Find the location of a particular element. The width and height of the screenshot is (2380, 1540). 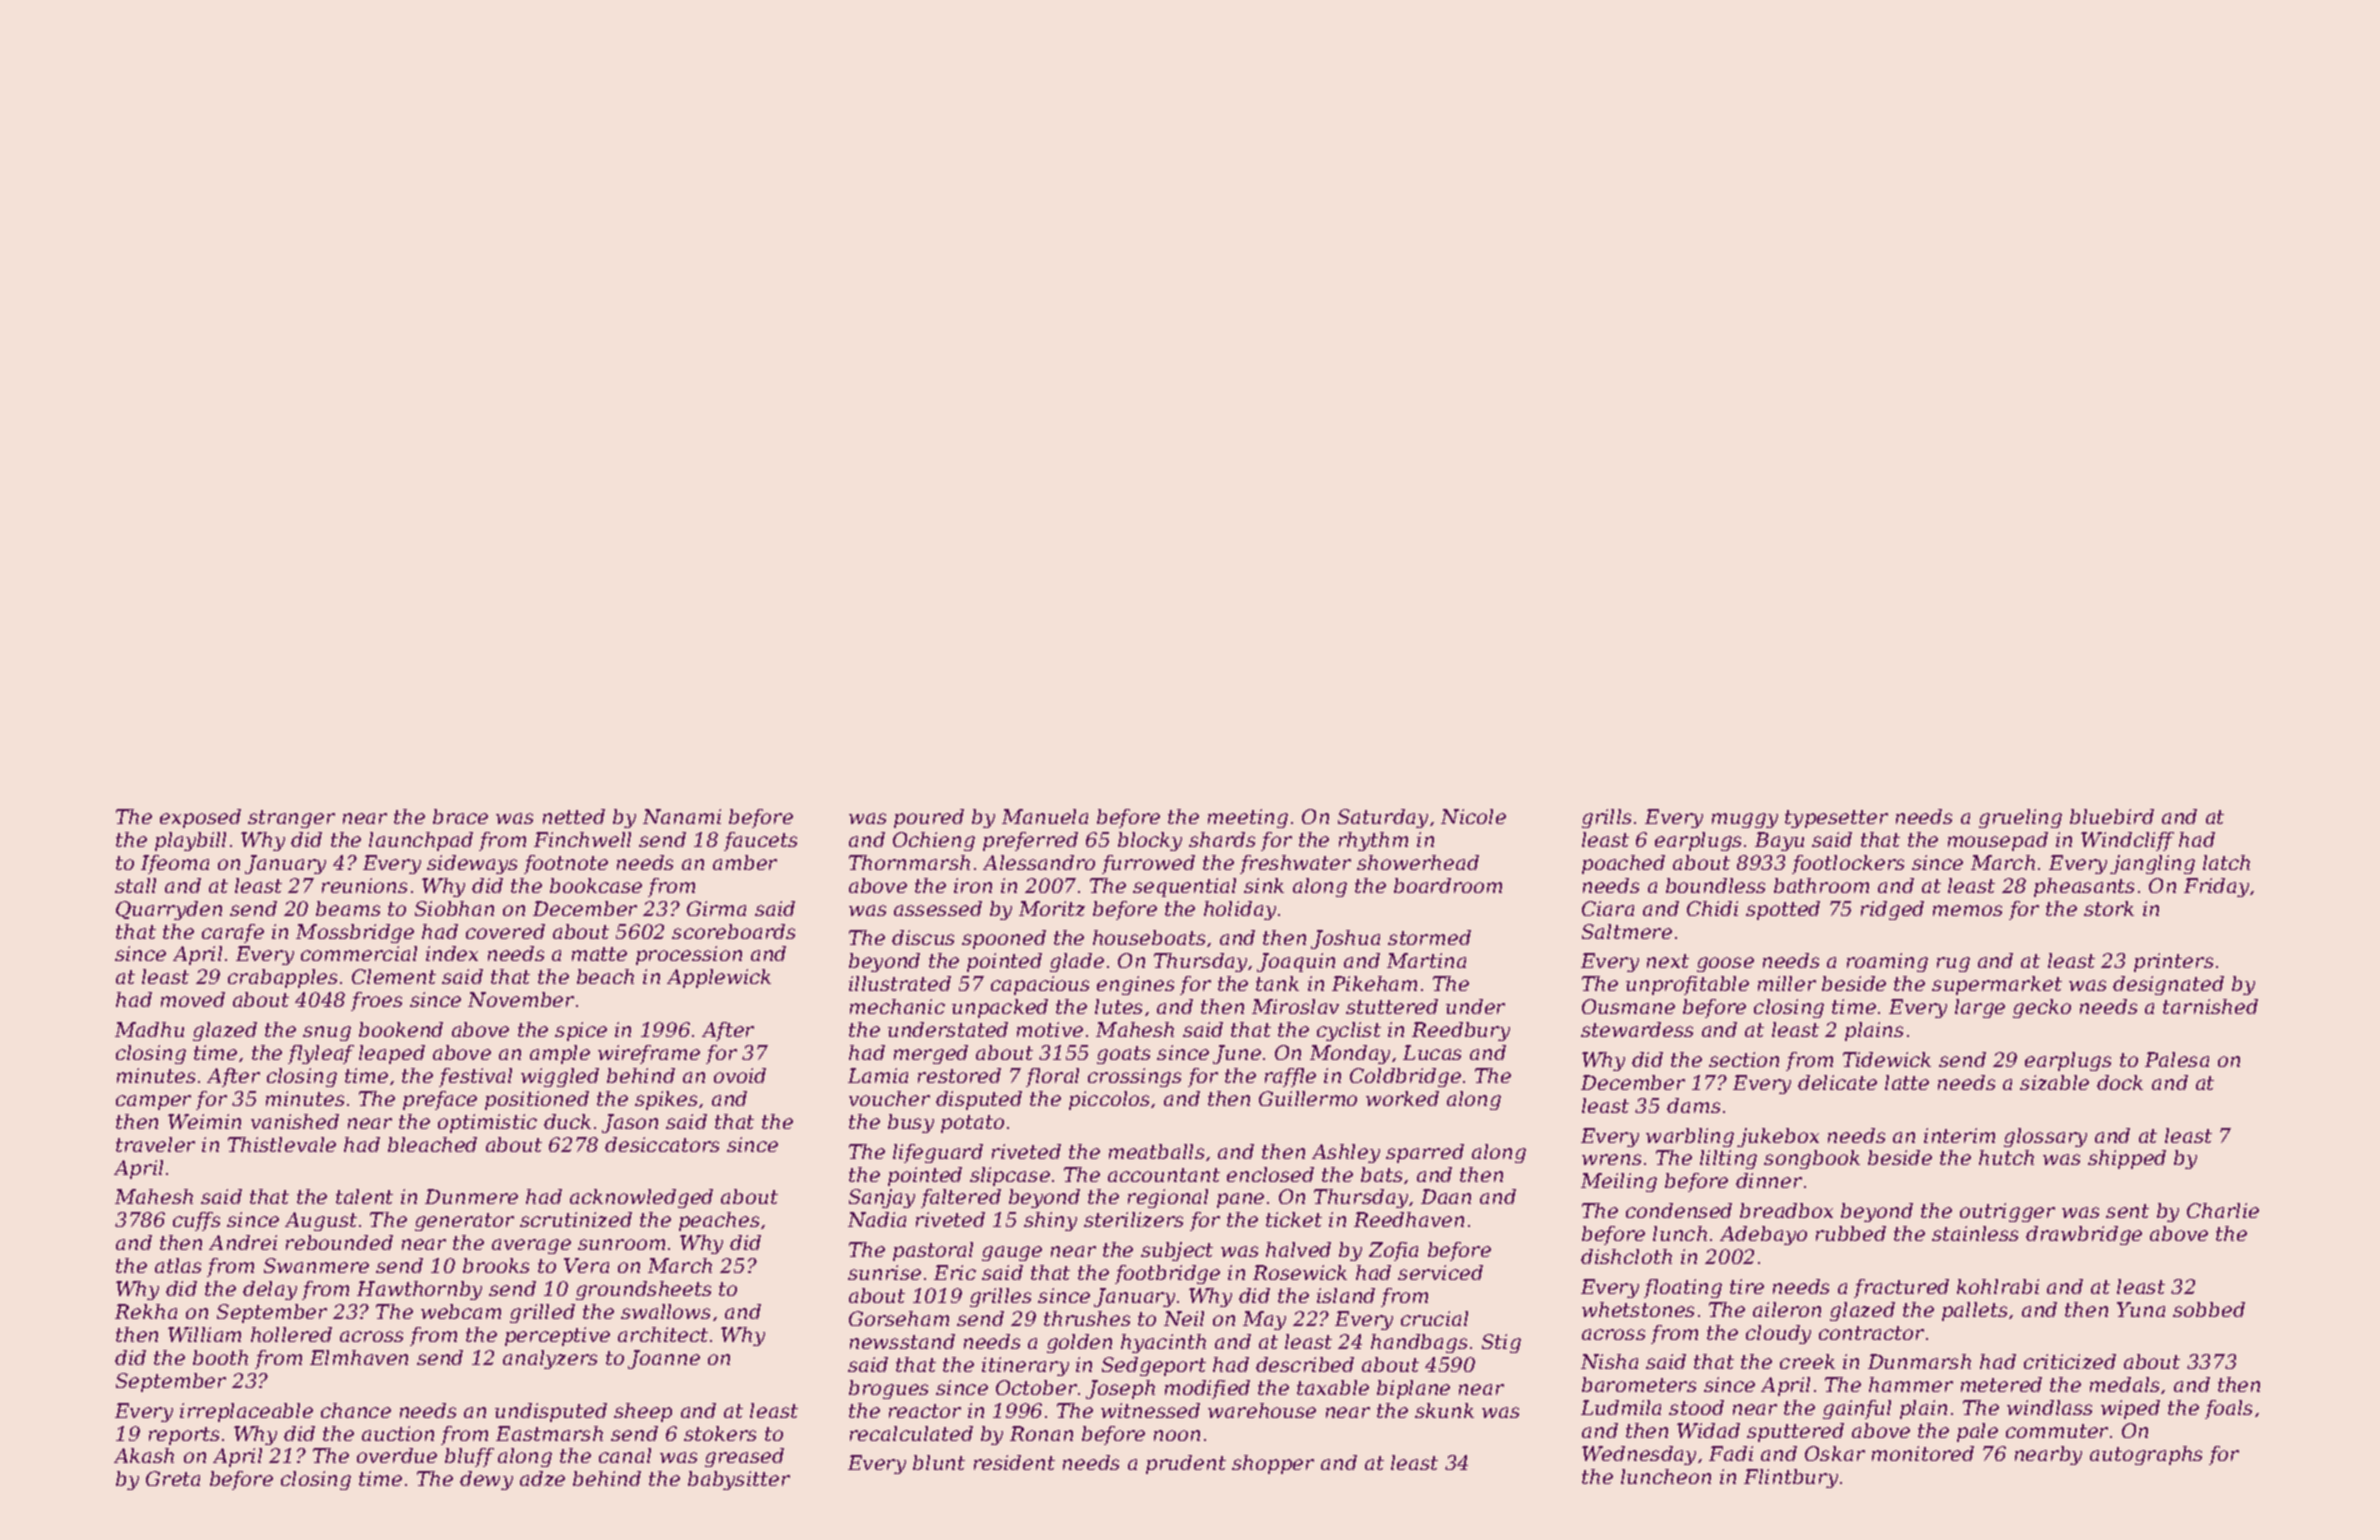

Rekha is located at coordinates (146, 1311).
